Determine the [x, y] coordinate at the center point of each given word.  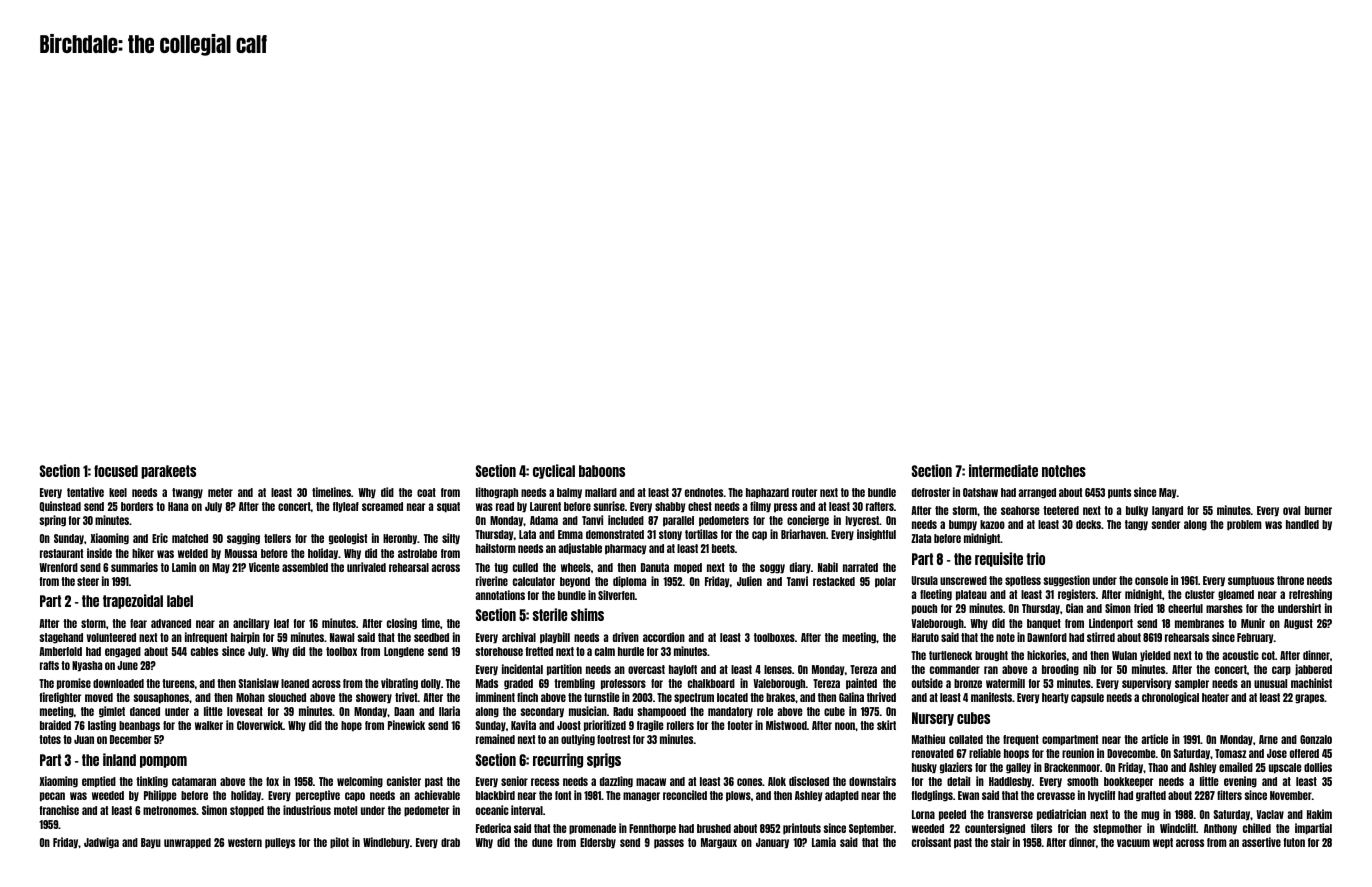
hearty [1055, 698]
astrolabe [417, 553]
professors [623, 684]
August [1298, 624]
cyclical [554, 471]
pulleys [280, 843]
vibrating [399, 684]
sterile [550, 614]
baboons [602, 471]
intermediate [1003, 470]
